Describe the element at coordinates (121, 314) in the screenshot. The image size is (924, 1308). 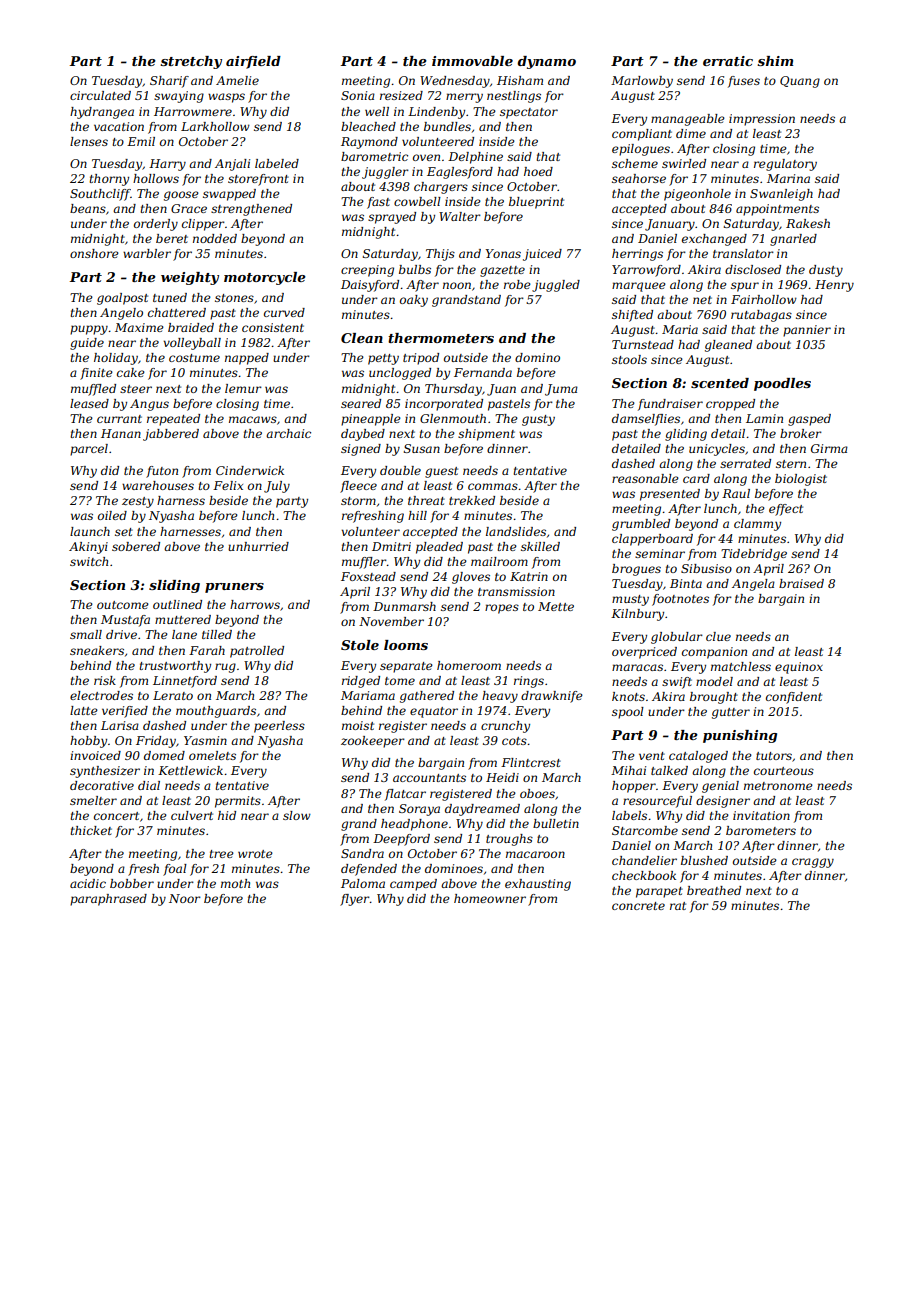
I see `Angelo` at that location.
